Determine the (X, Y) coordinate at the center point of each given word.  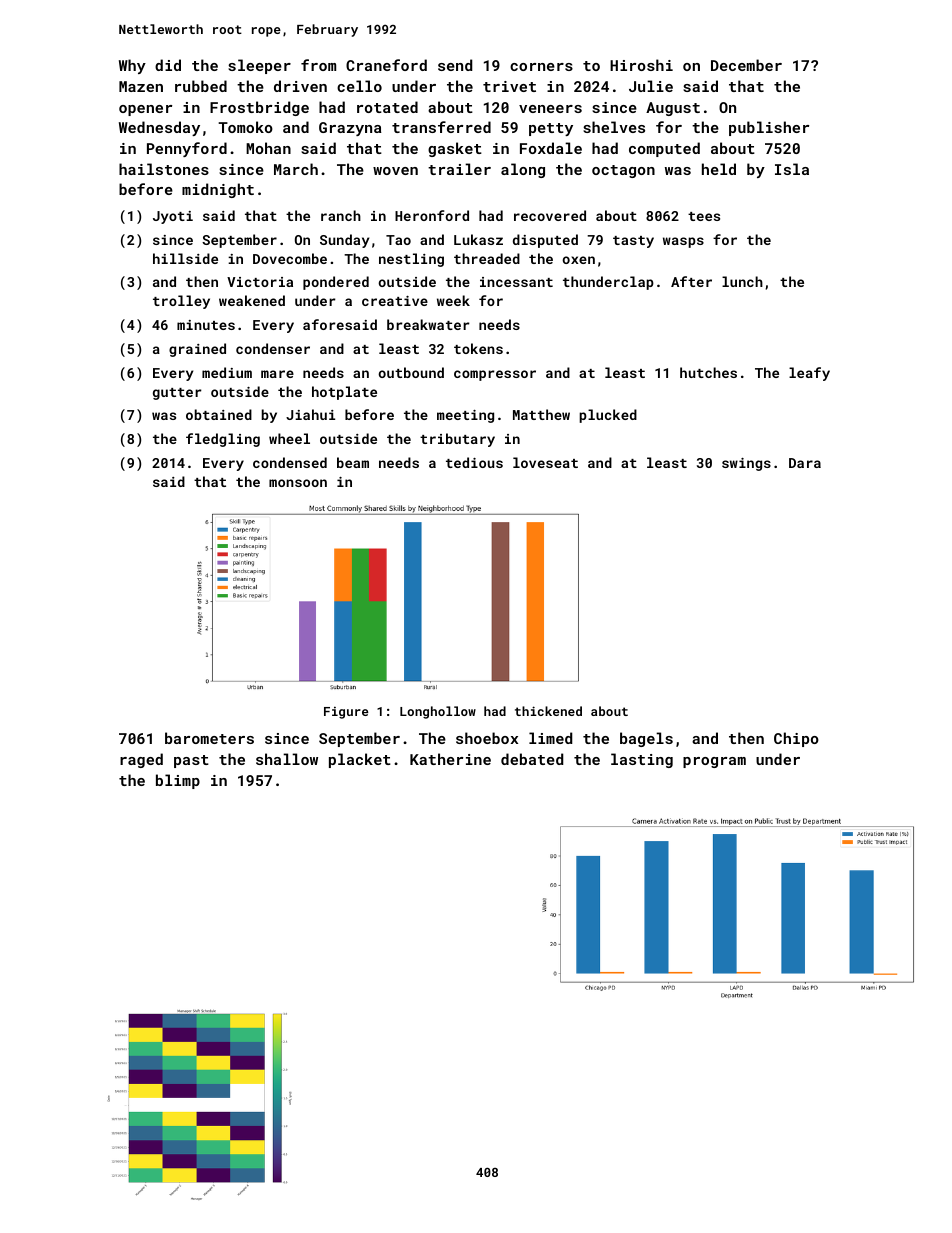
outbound (411, 372)
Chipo (796, 739)
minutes (206, 325)
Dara (805, 463)
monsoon (298, 483)
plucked (608, 416)
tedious (474, 462)
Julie (651, 86)
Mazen (141, 86)
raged (141, 760)
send (455, 65)
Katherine (450, 759)
